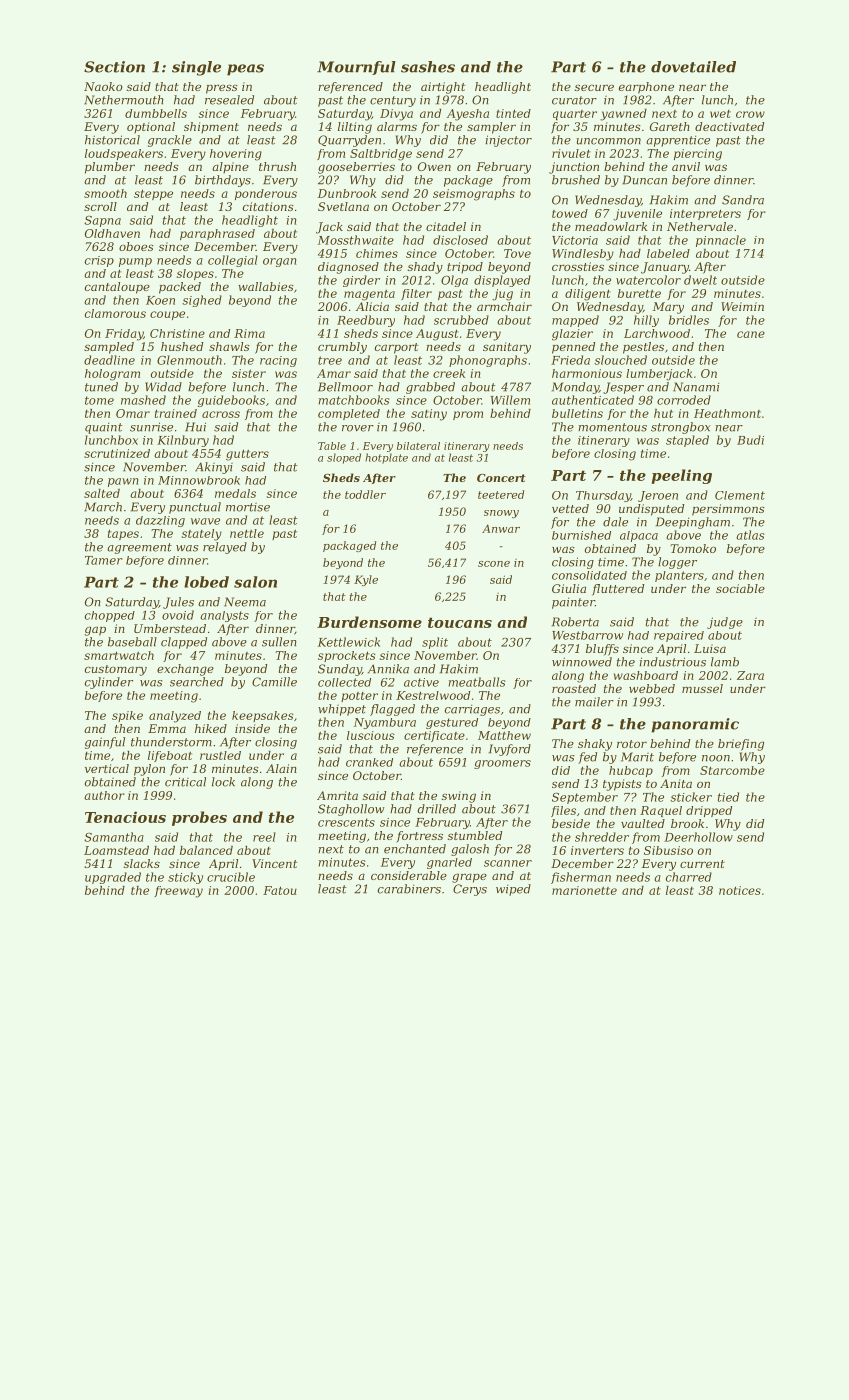 This image has height=1400, width=849. Describe the element at coordinates (125, 817) in the image. I see `Tenacious` at that location.
